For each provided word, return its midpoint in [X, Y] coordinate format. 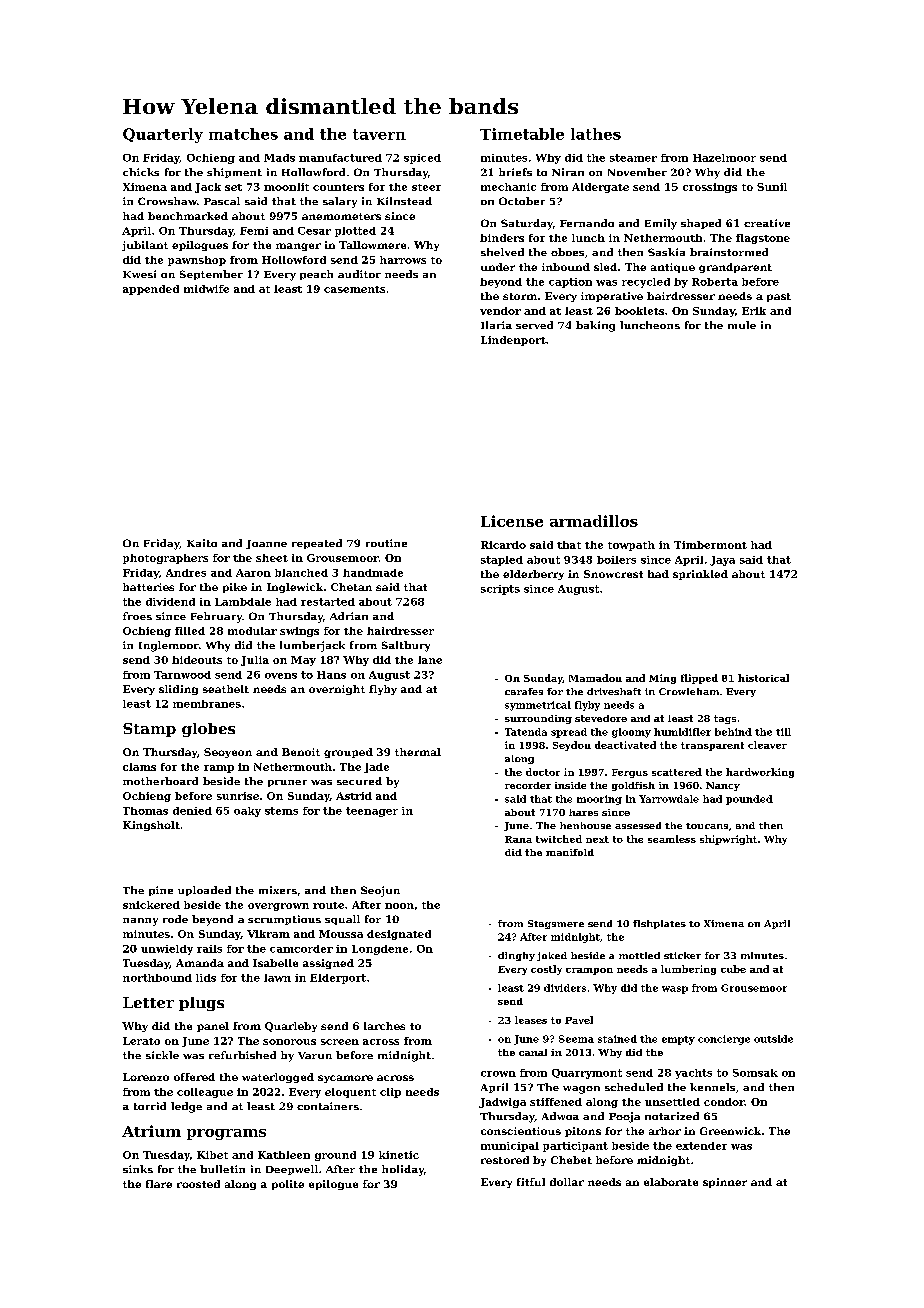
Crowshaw [167, 201]
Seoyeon [228, 753]
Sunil [772, 187]
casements [354, 289]
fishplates [659, 924]
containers [328, 1106]
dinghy [516, 956]
